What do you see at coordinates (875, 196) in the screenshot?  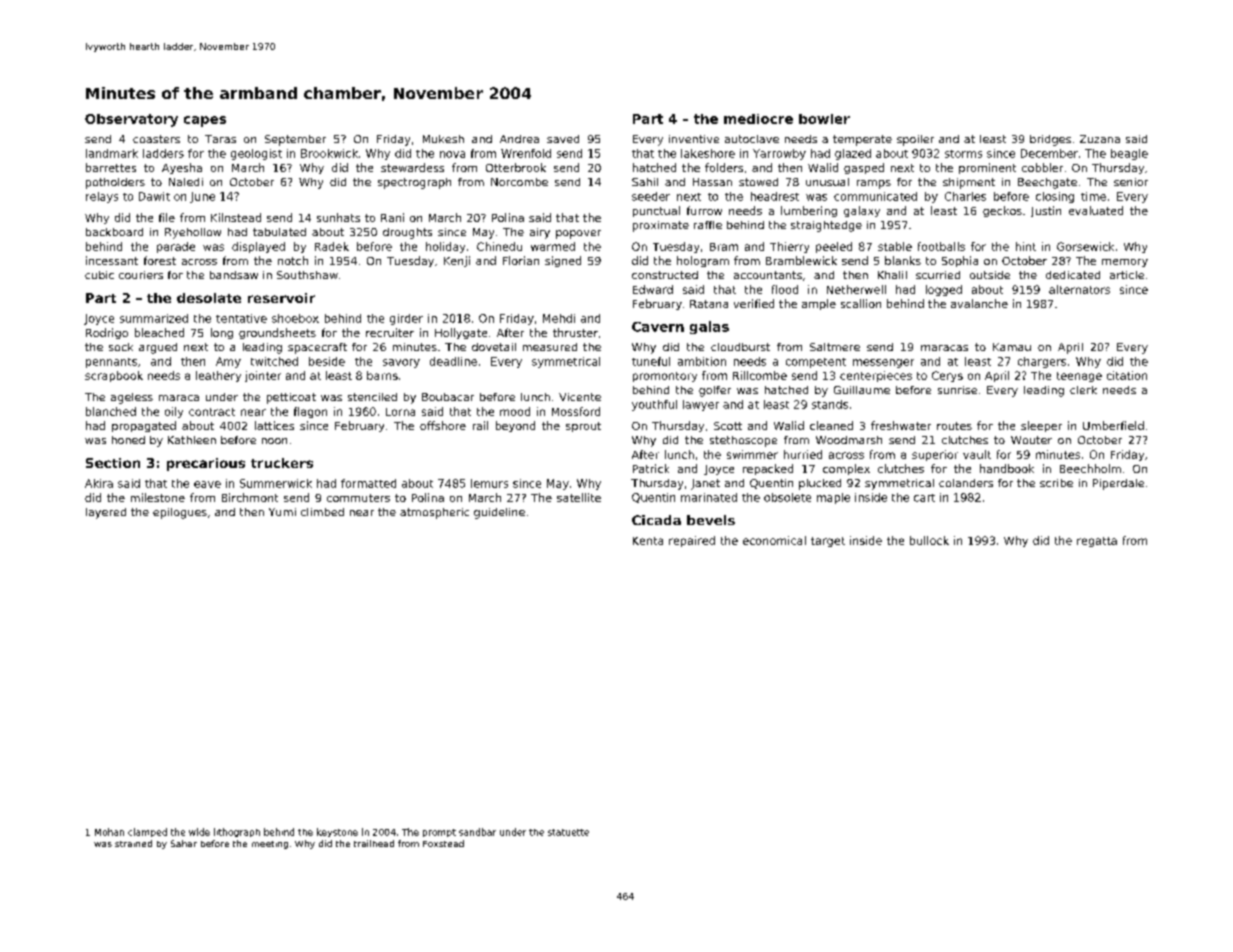 I see `communicated` at bounding box center [875, 196].
